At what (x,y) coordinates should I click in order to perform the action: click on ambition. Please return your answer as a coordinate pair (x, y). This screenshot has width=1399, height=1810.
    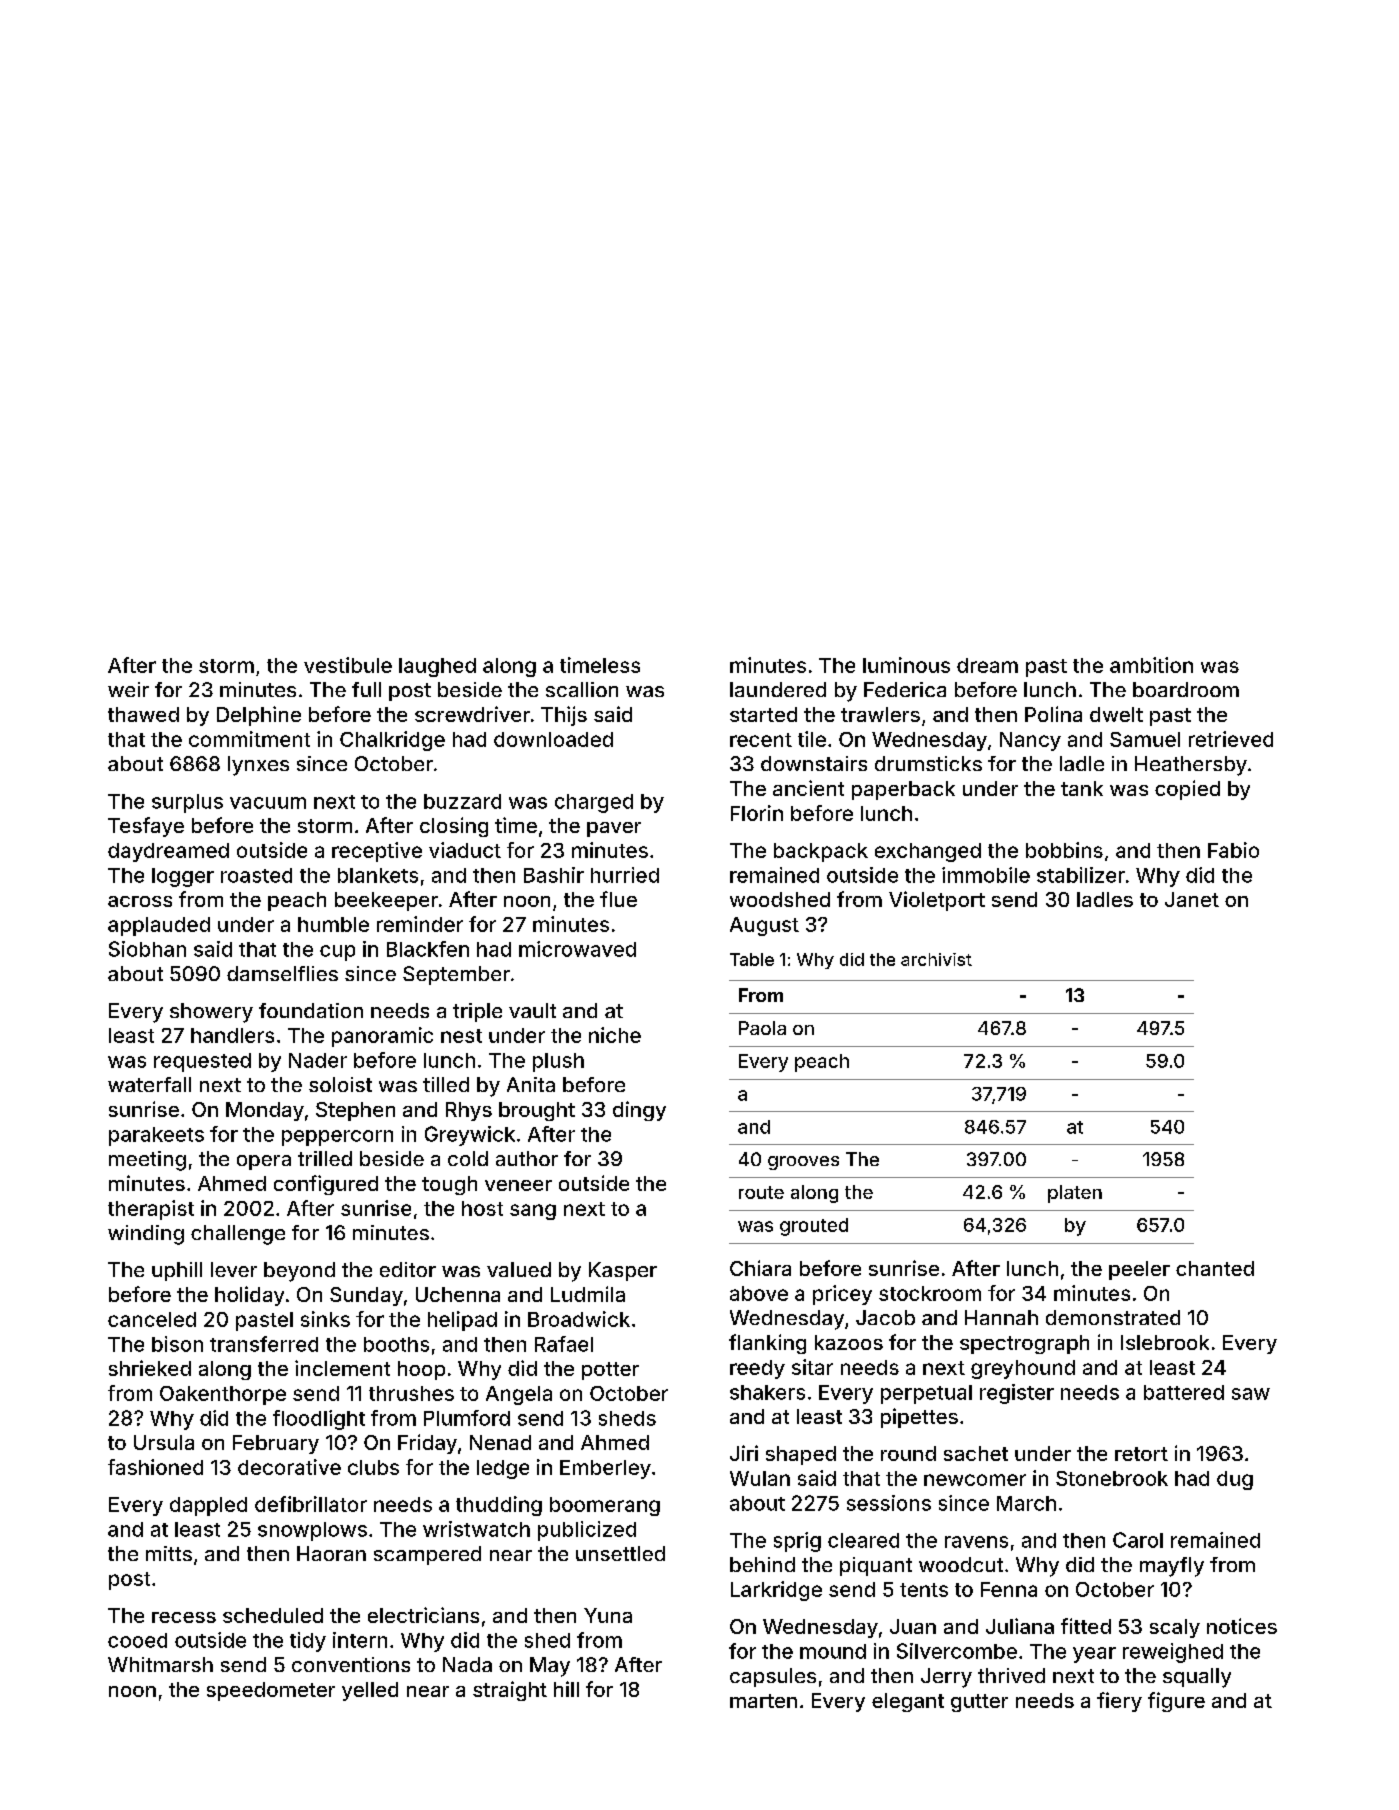
    Looking at the image, I should click on (1151, 665).
